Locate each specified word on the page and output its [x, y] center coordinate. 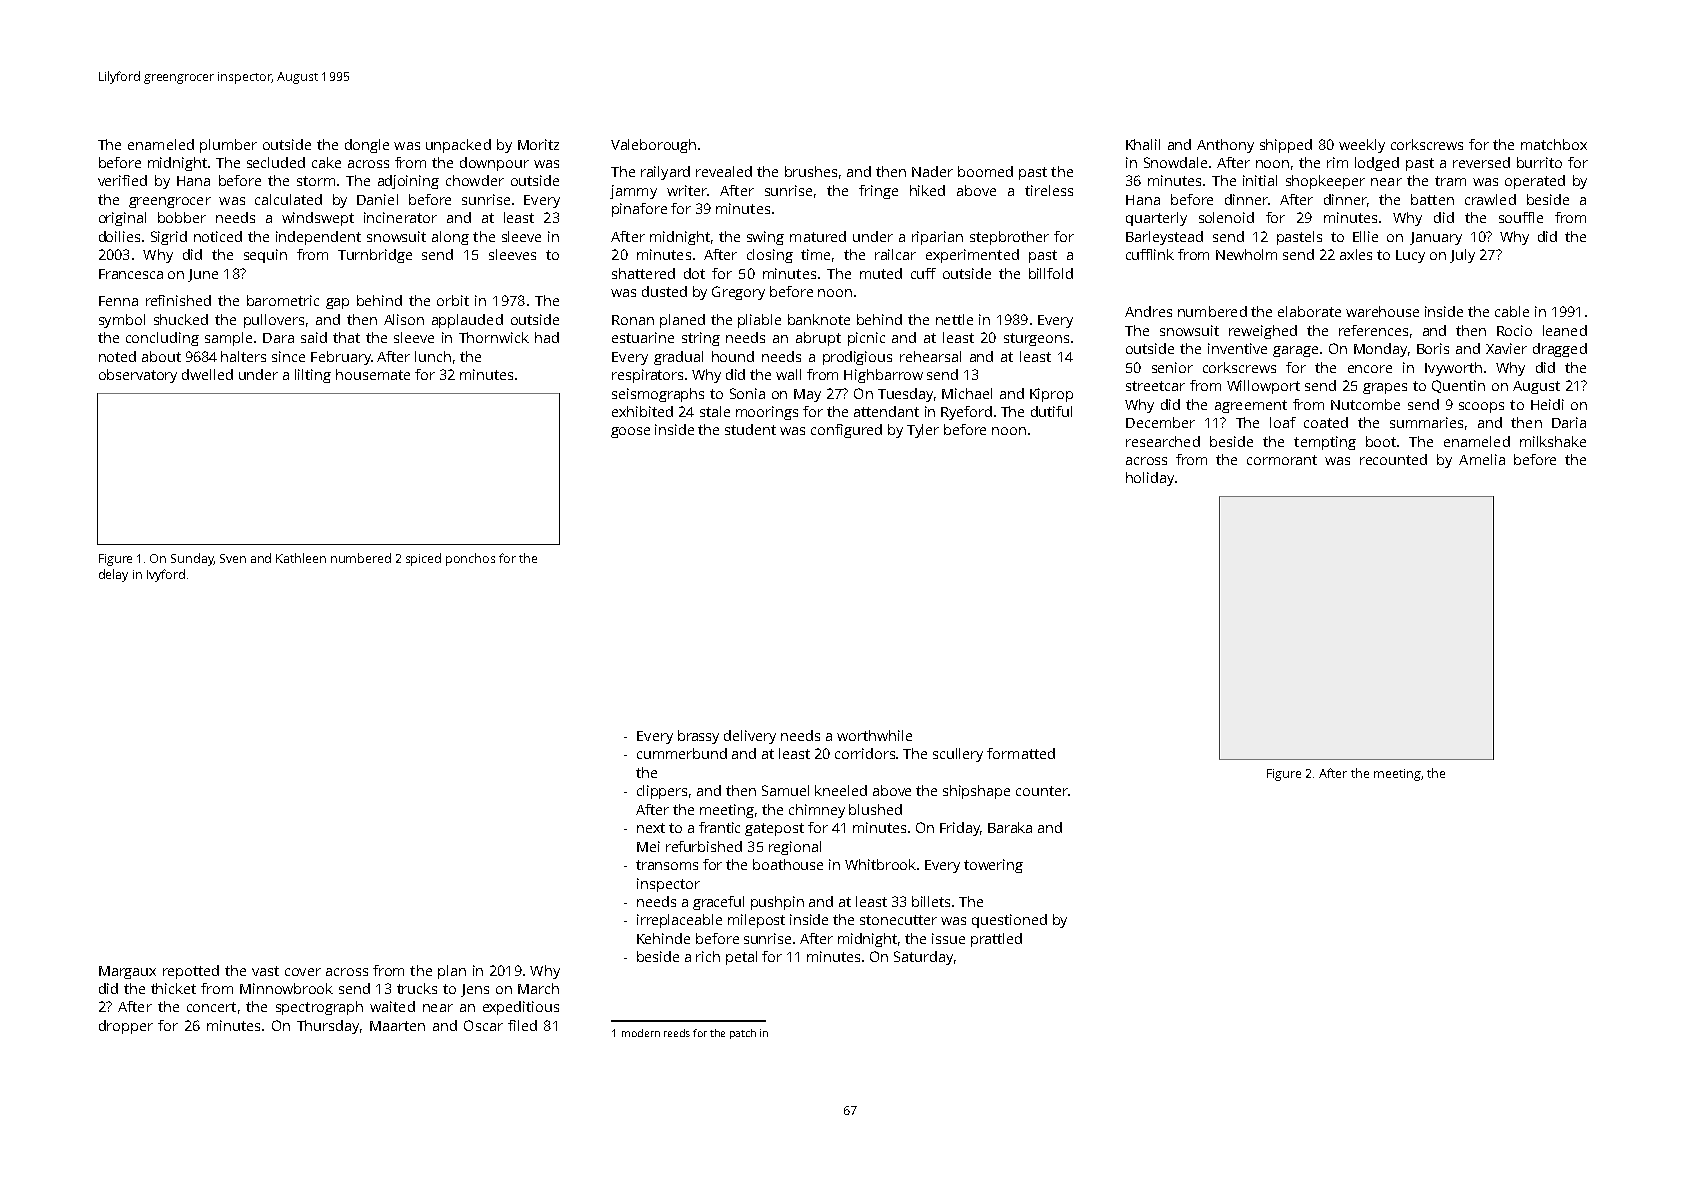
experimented [972, 256]
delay [113, 575]
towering [993, 866]
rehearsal [930, 356]
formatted [1021, 753]
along [450, 238]
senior [1172, 367]
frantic [719, 827]
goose [630, 432]
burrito [1539, 162]
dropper [126, 1027]
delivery [750, 737]
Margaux [127, 972]
